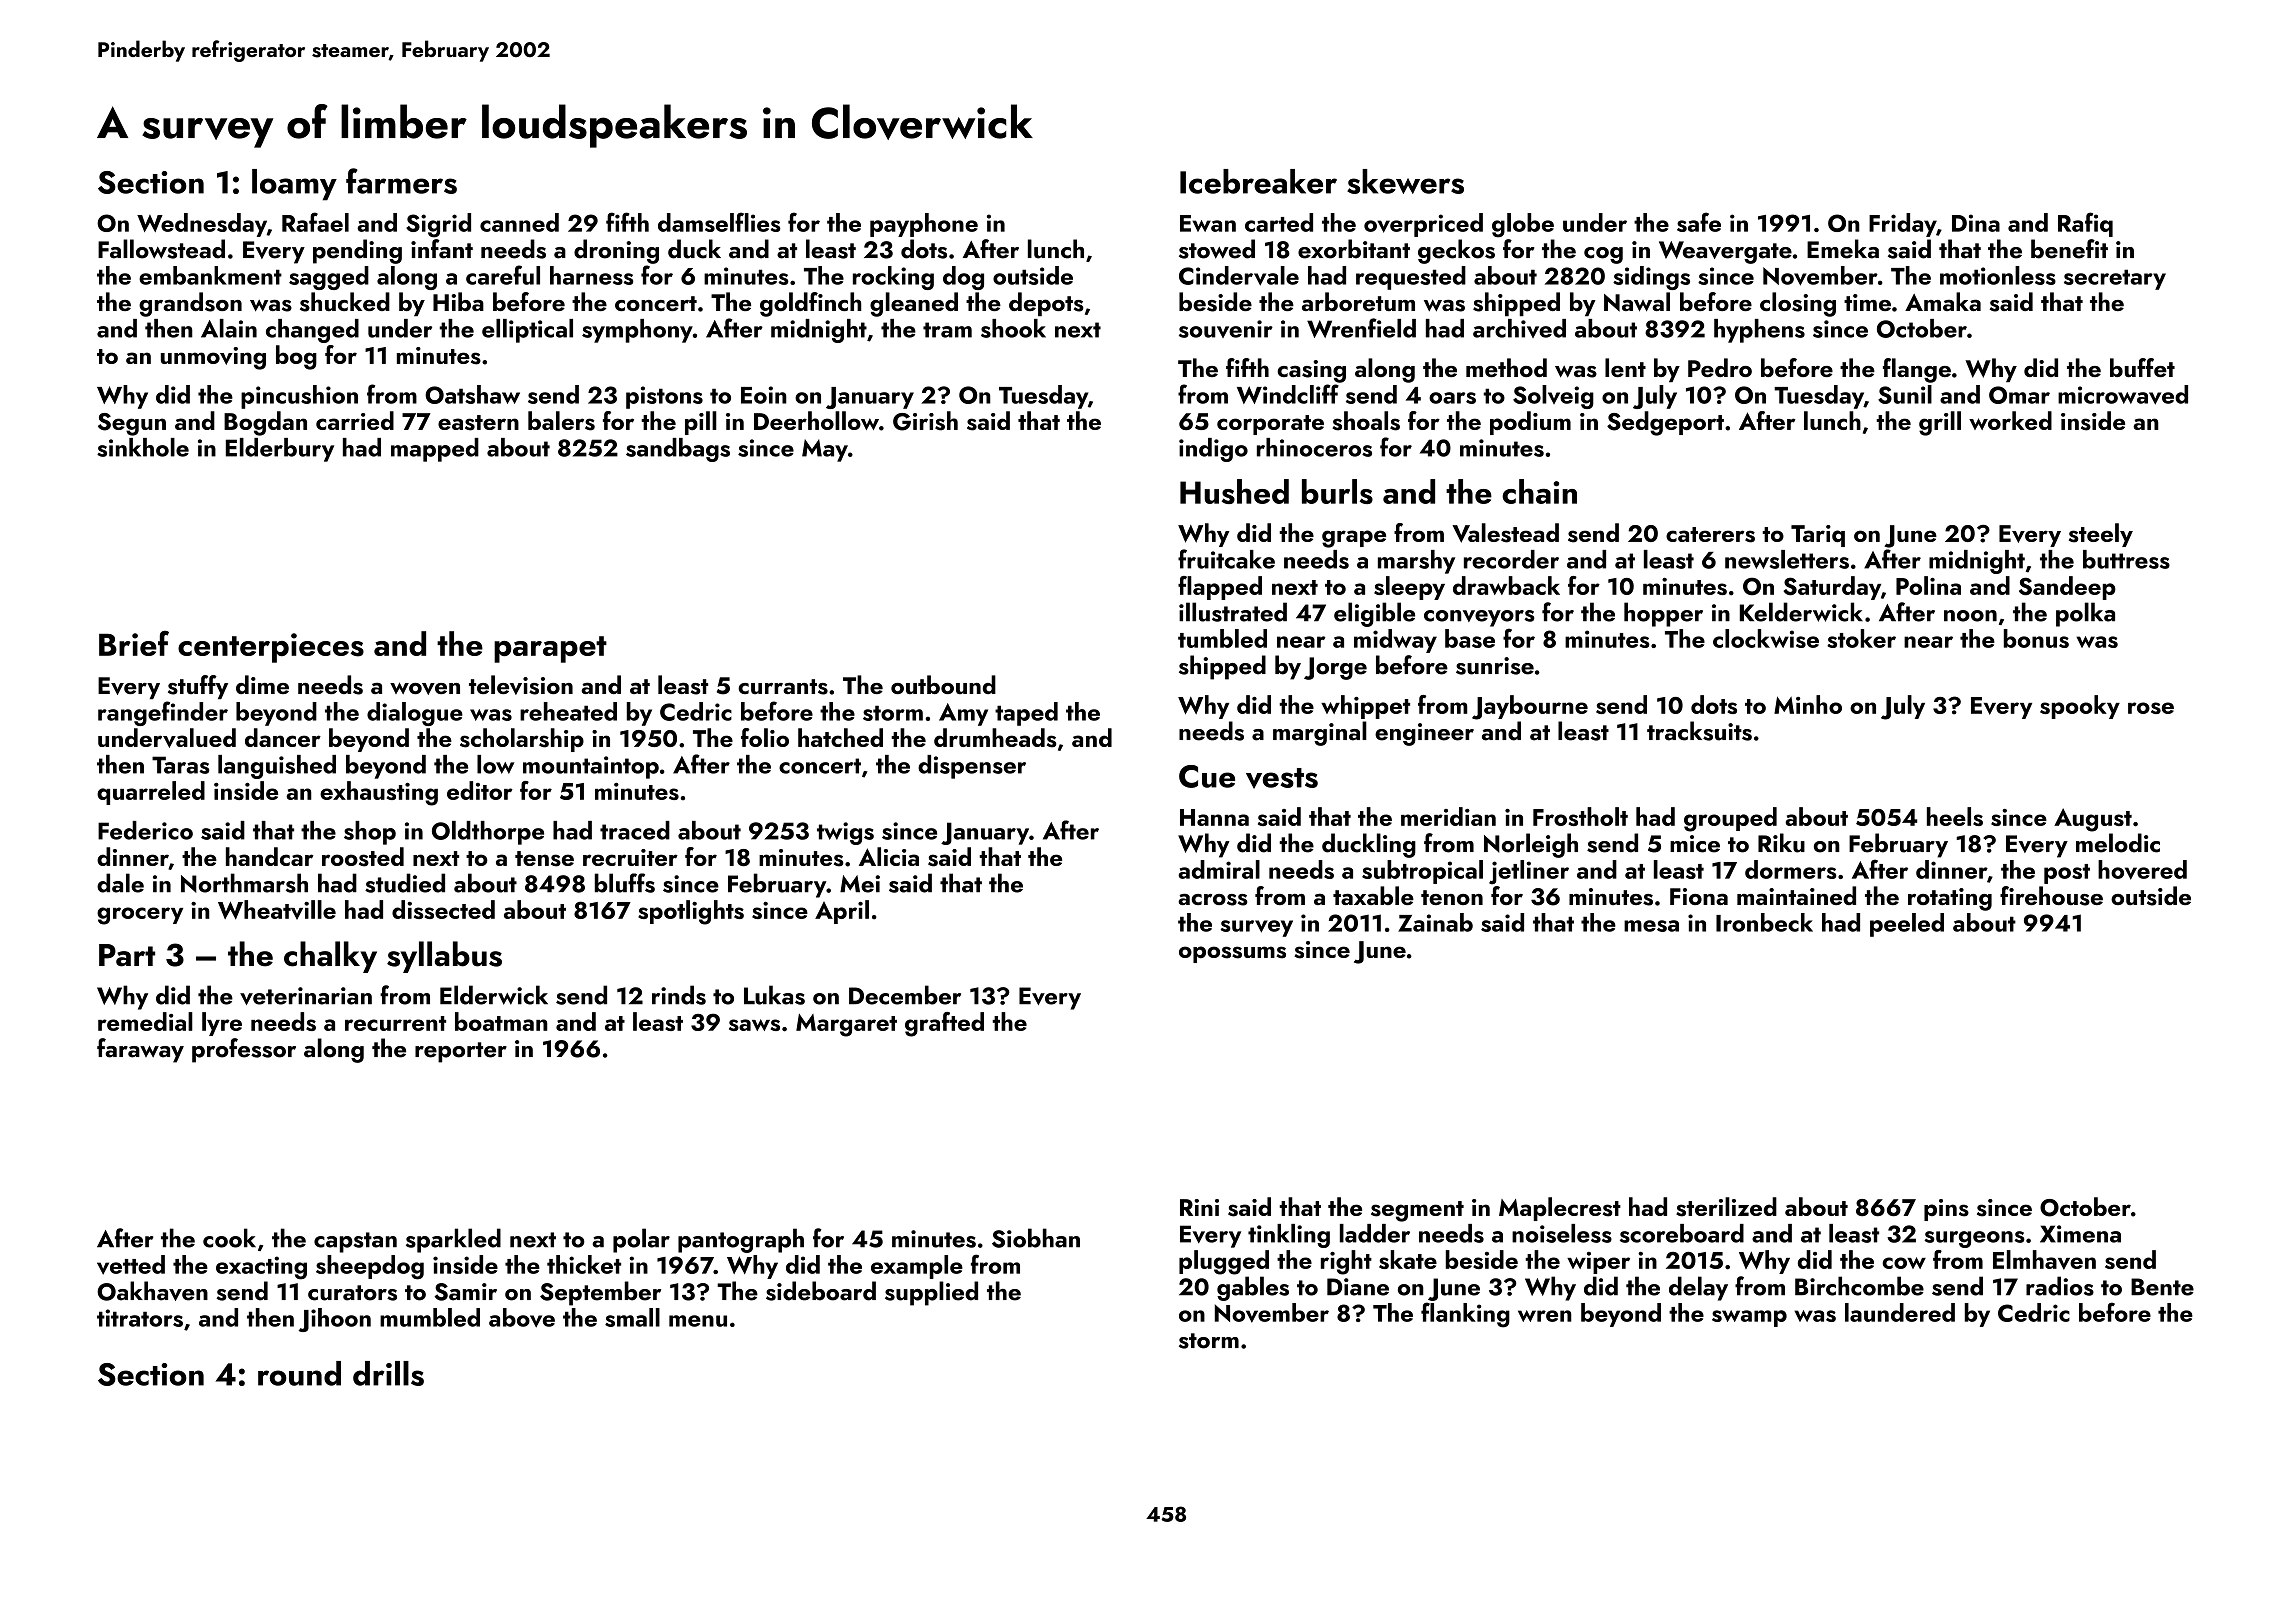  I want to click on reheated, so click(568, 711).
